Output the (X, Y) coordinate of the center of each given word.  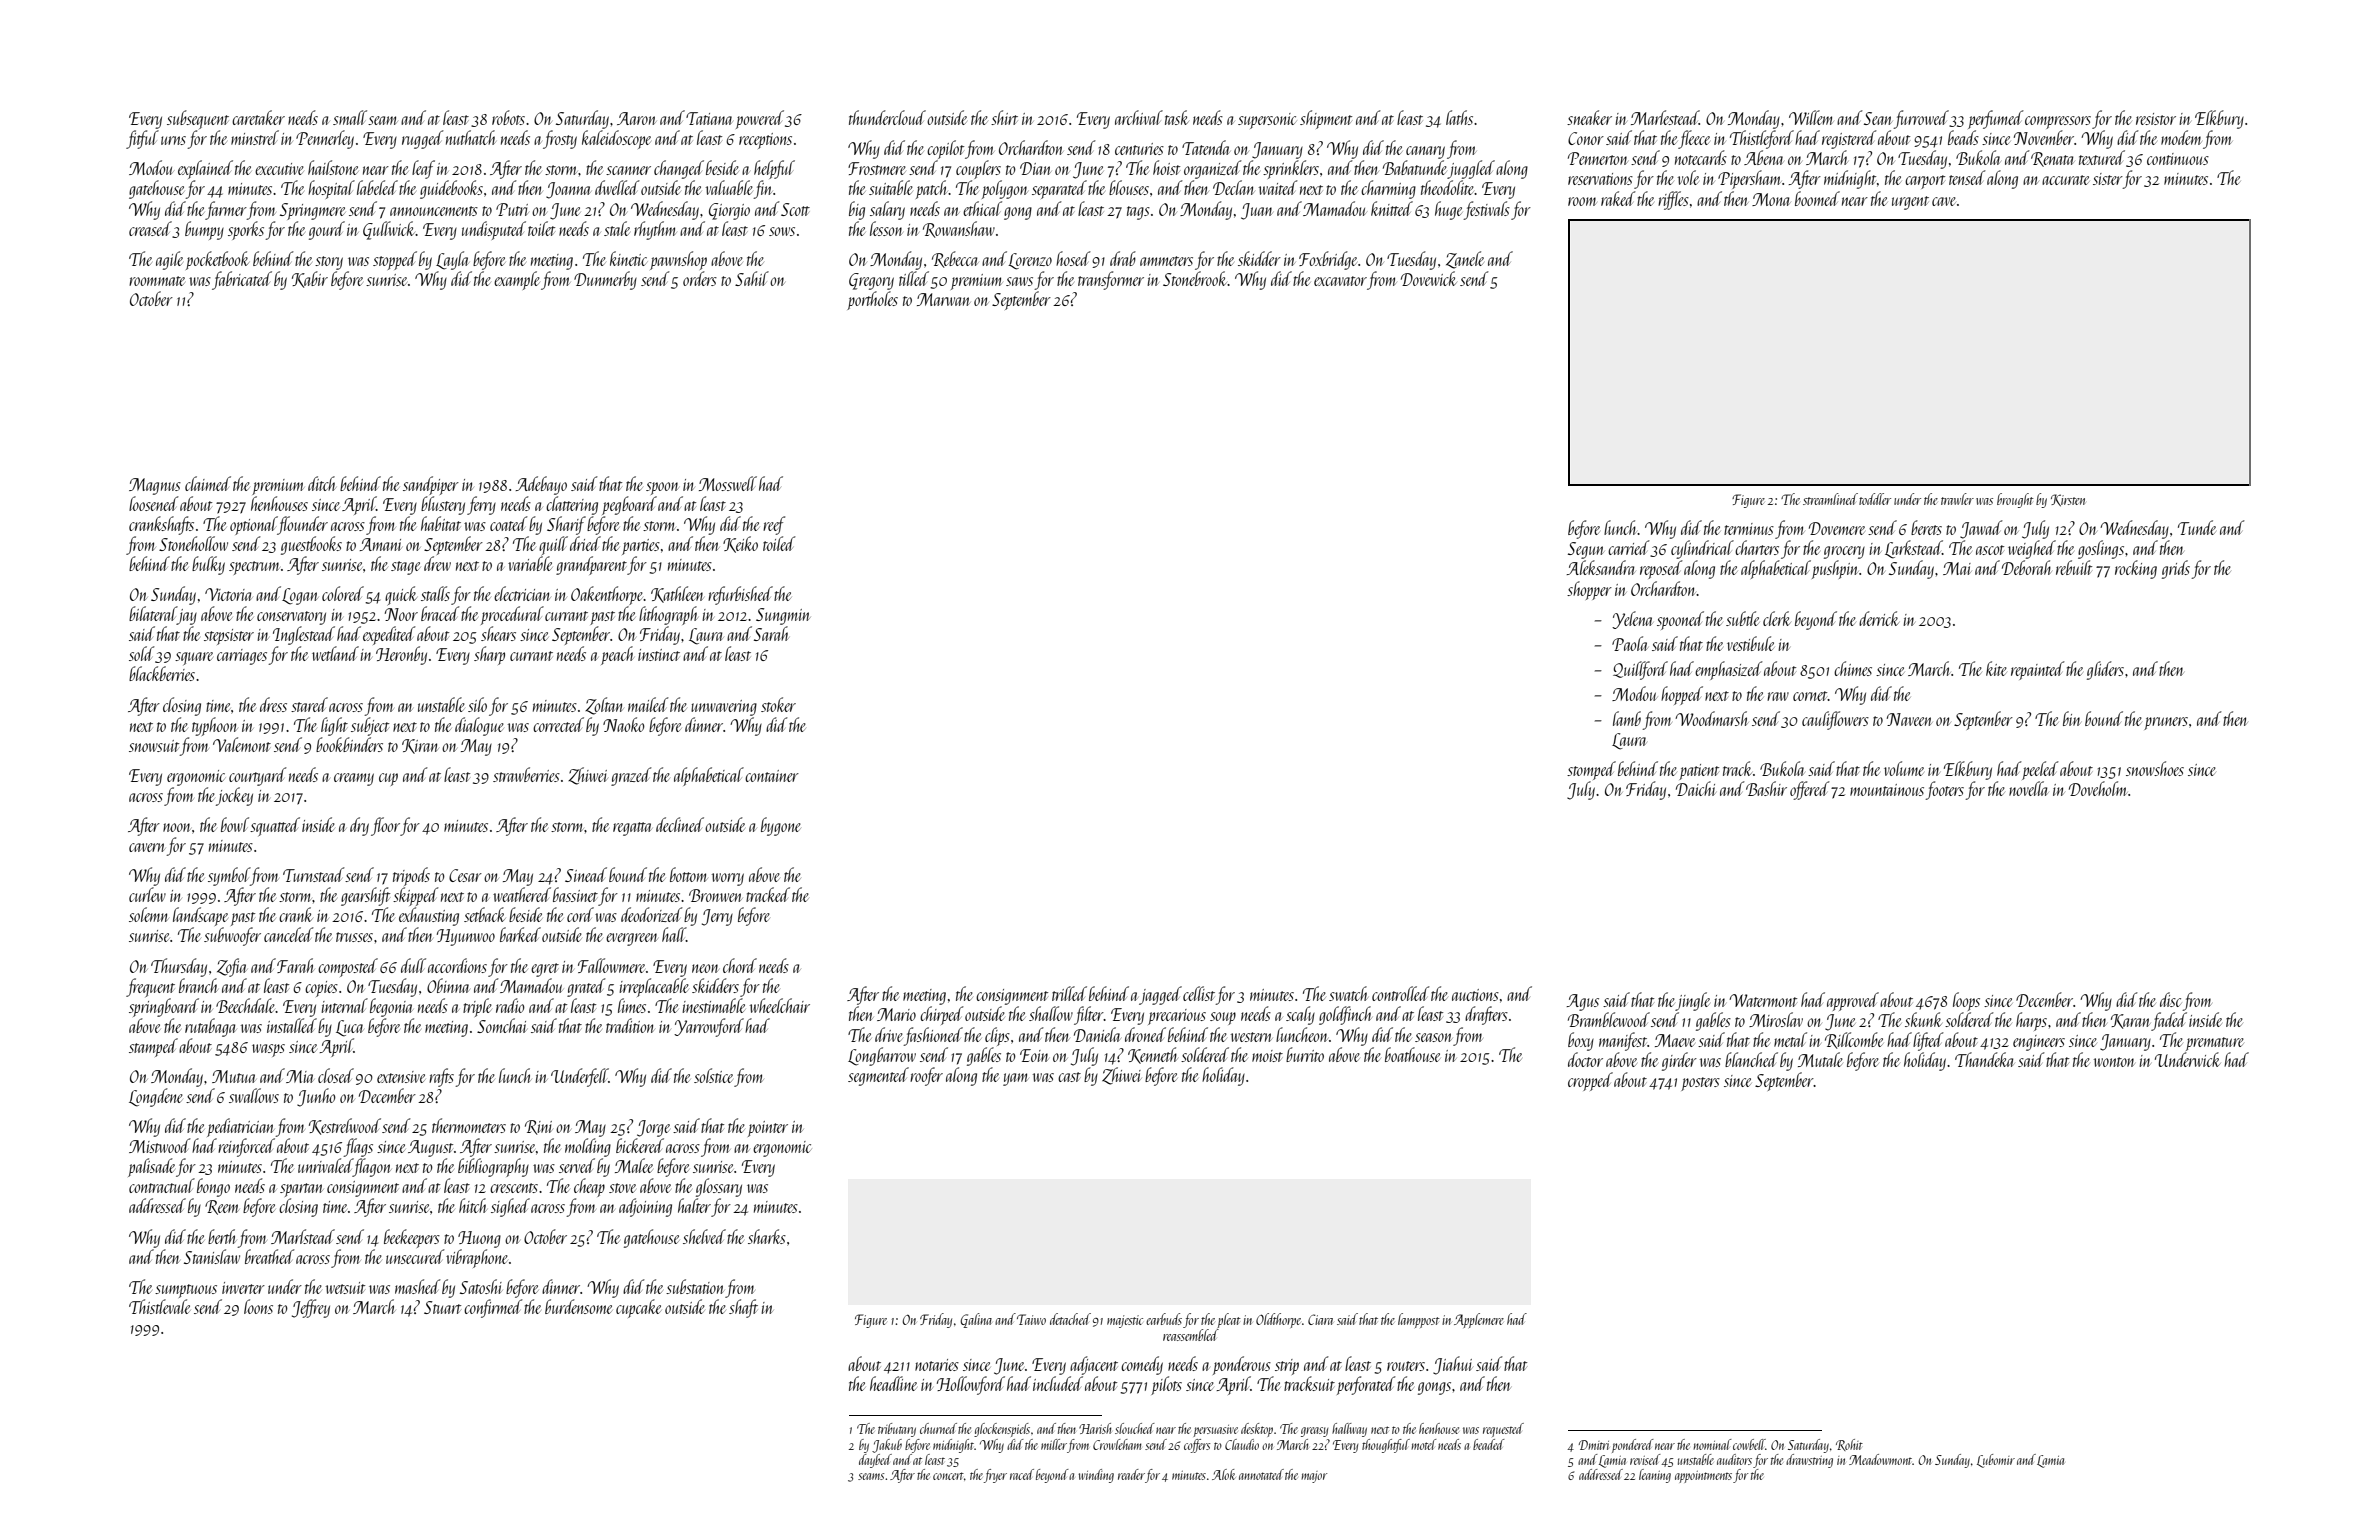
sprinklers (1291, 169)
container (772, 776)
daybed (875, 1461)
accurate (2065, 180)
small (350, 117)
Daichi (1696, 788)
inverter (243, 1288)
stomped (1591, 770)
